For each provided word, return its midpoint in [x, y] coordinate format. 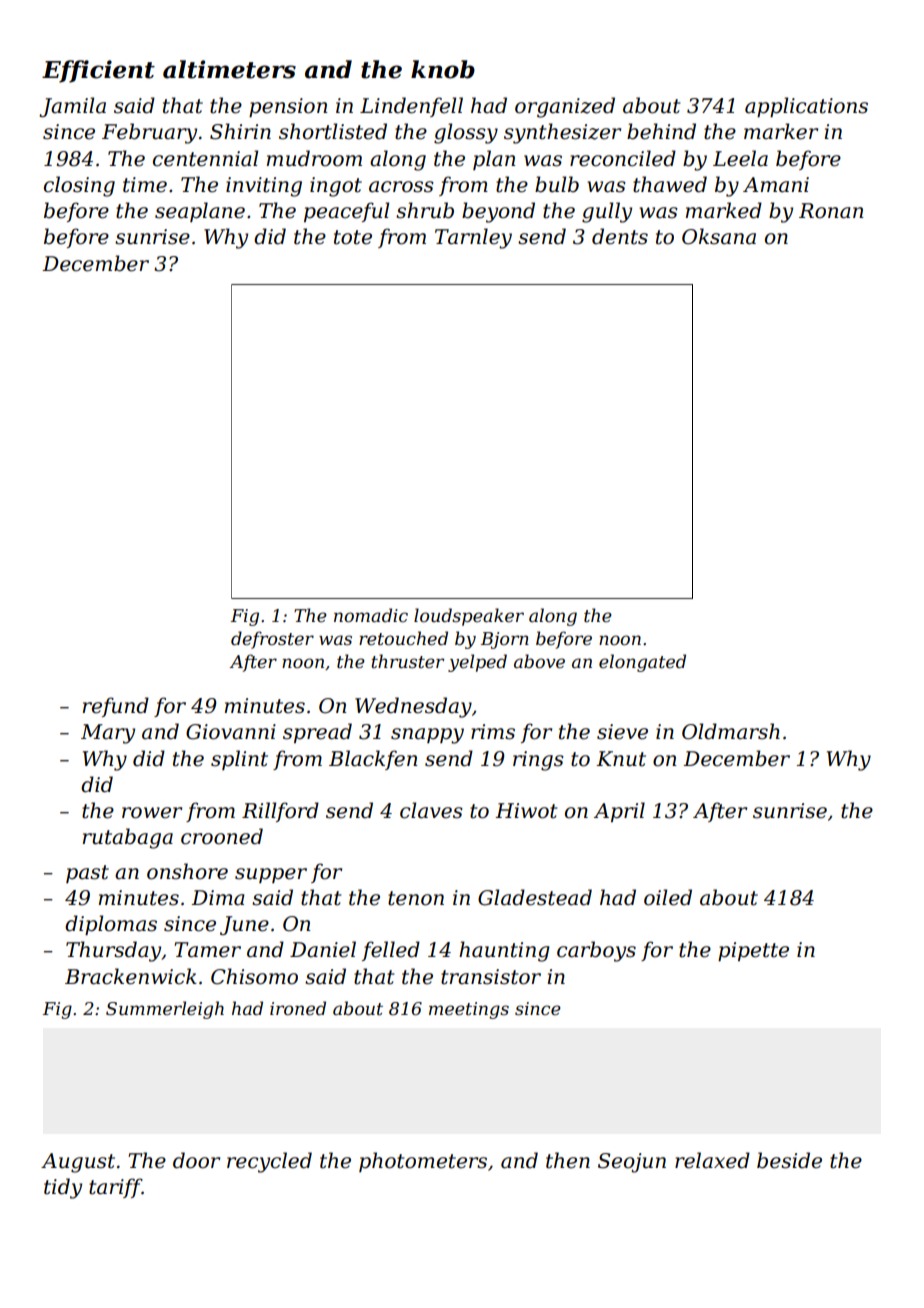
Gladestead [535, 897]
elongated [642, 663]
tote [353, 237]
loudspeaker [469, 617]
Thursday [113, 951]
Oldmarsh [731, 731]
